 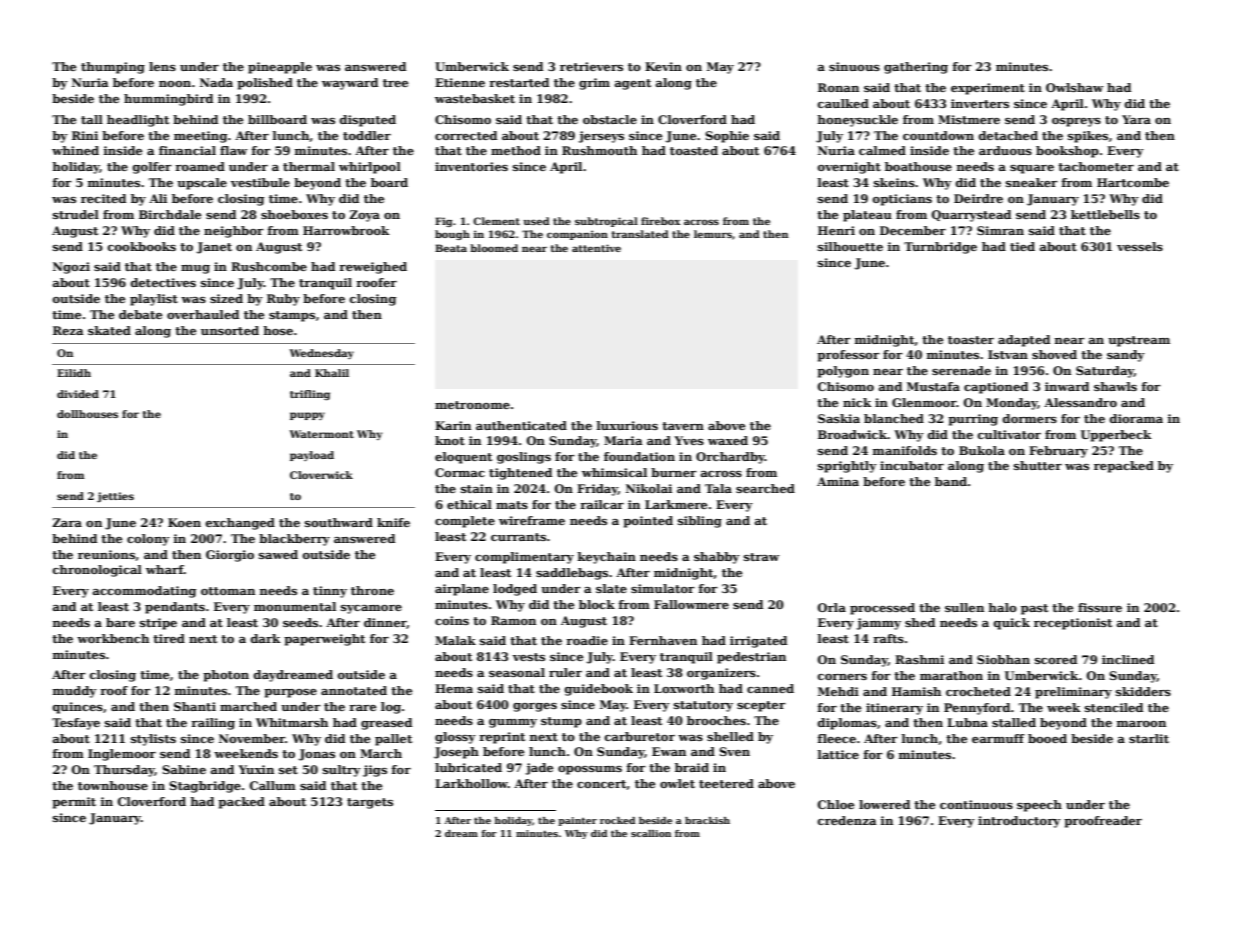 I want to click on shutter, so click(x=1038, y=465).
